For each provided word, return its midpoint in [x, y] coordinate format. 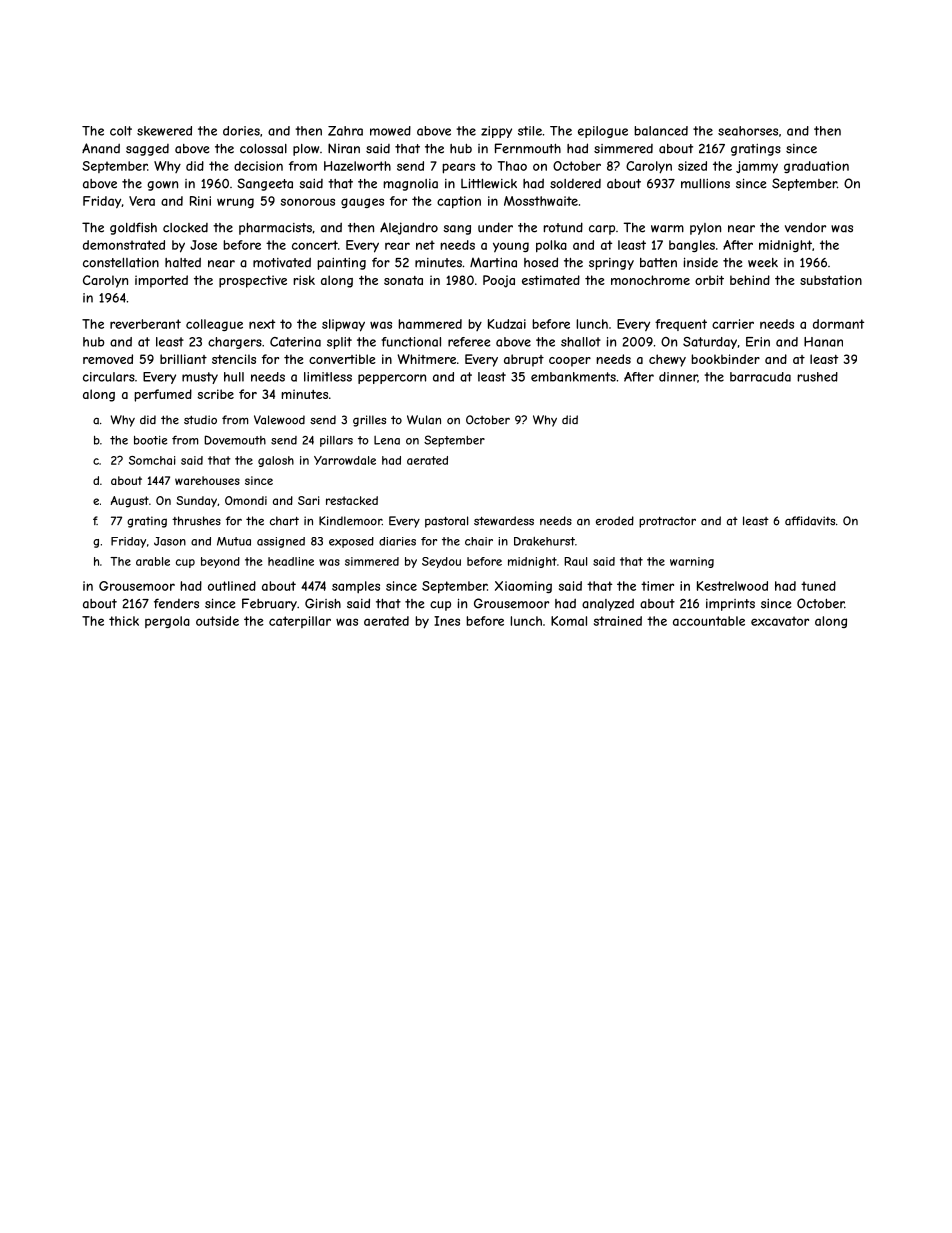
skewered [164, 131]
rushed [817, 377]
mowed [390, 131]
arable [153, 561]
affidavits [810, 521]
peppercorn [392, 379]
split [339, 343]
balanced [661, 131]
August [129, 502]
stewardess [504, 521]
